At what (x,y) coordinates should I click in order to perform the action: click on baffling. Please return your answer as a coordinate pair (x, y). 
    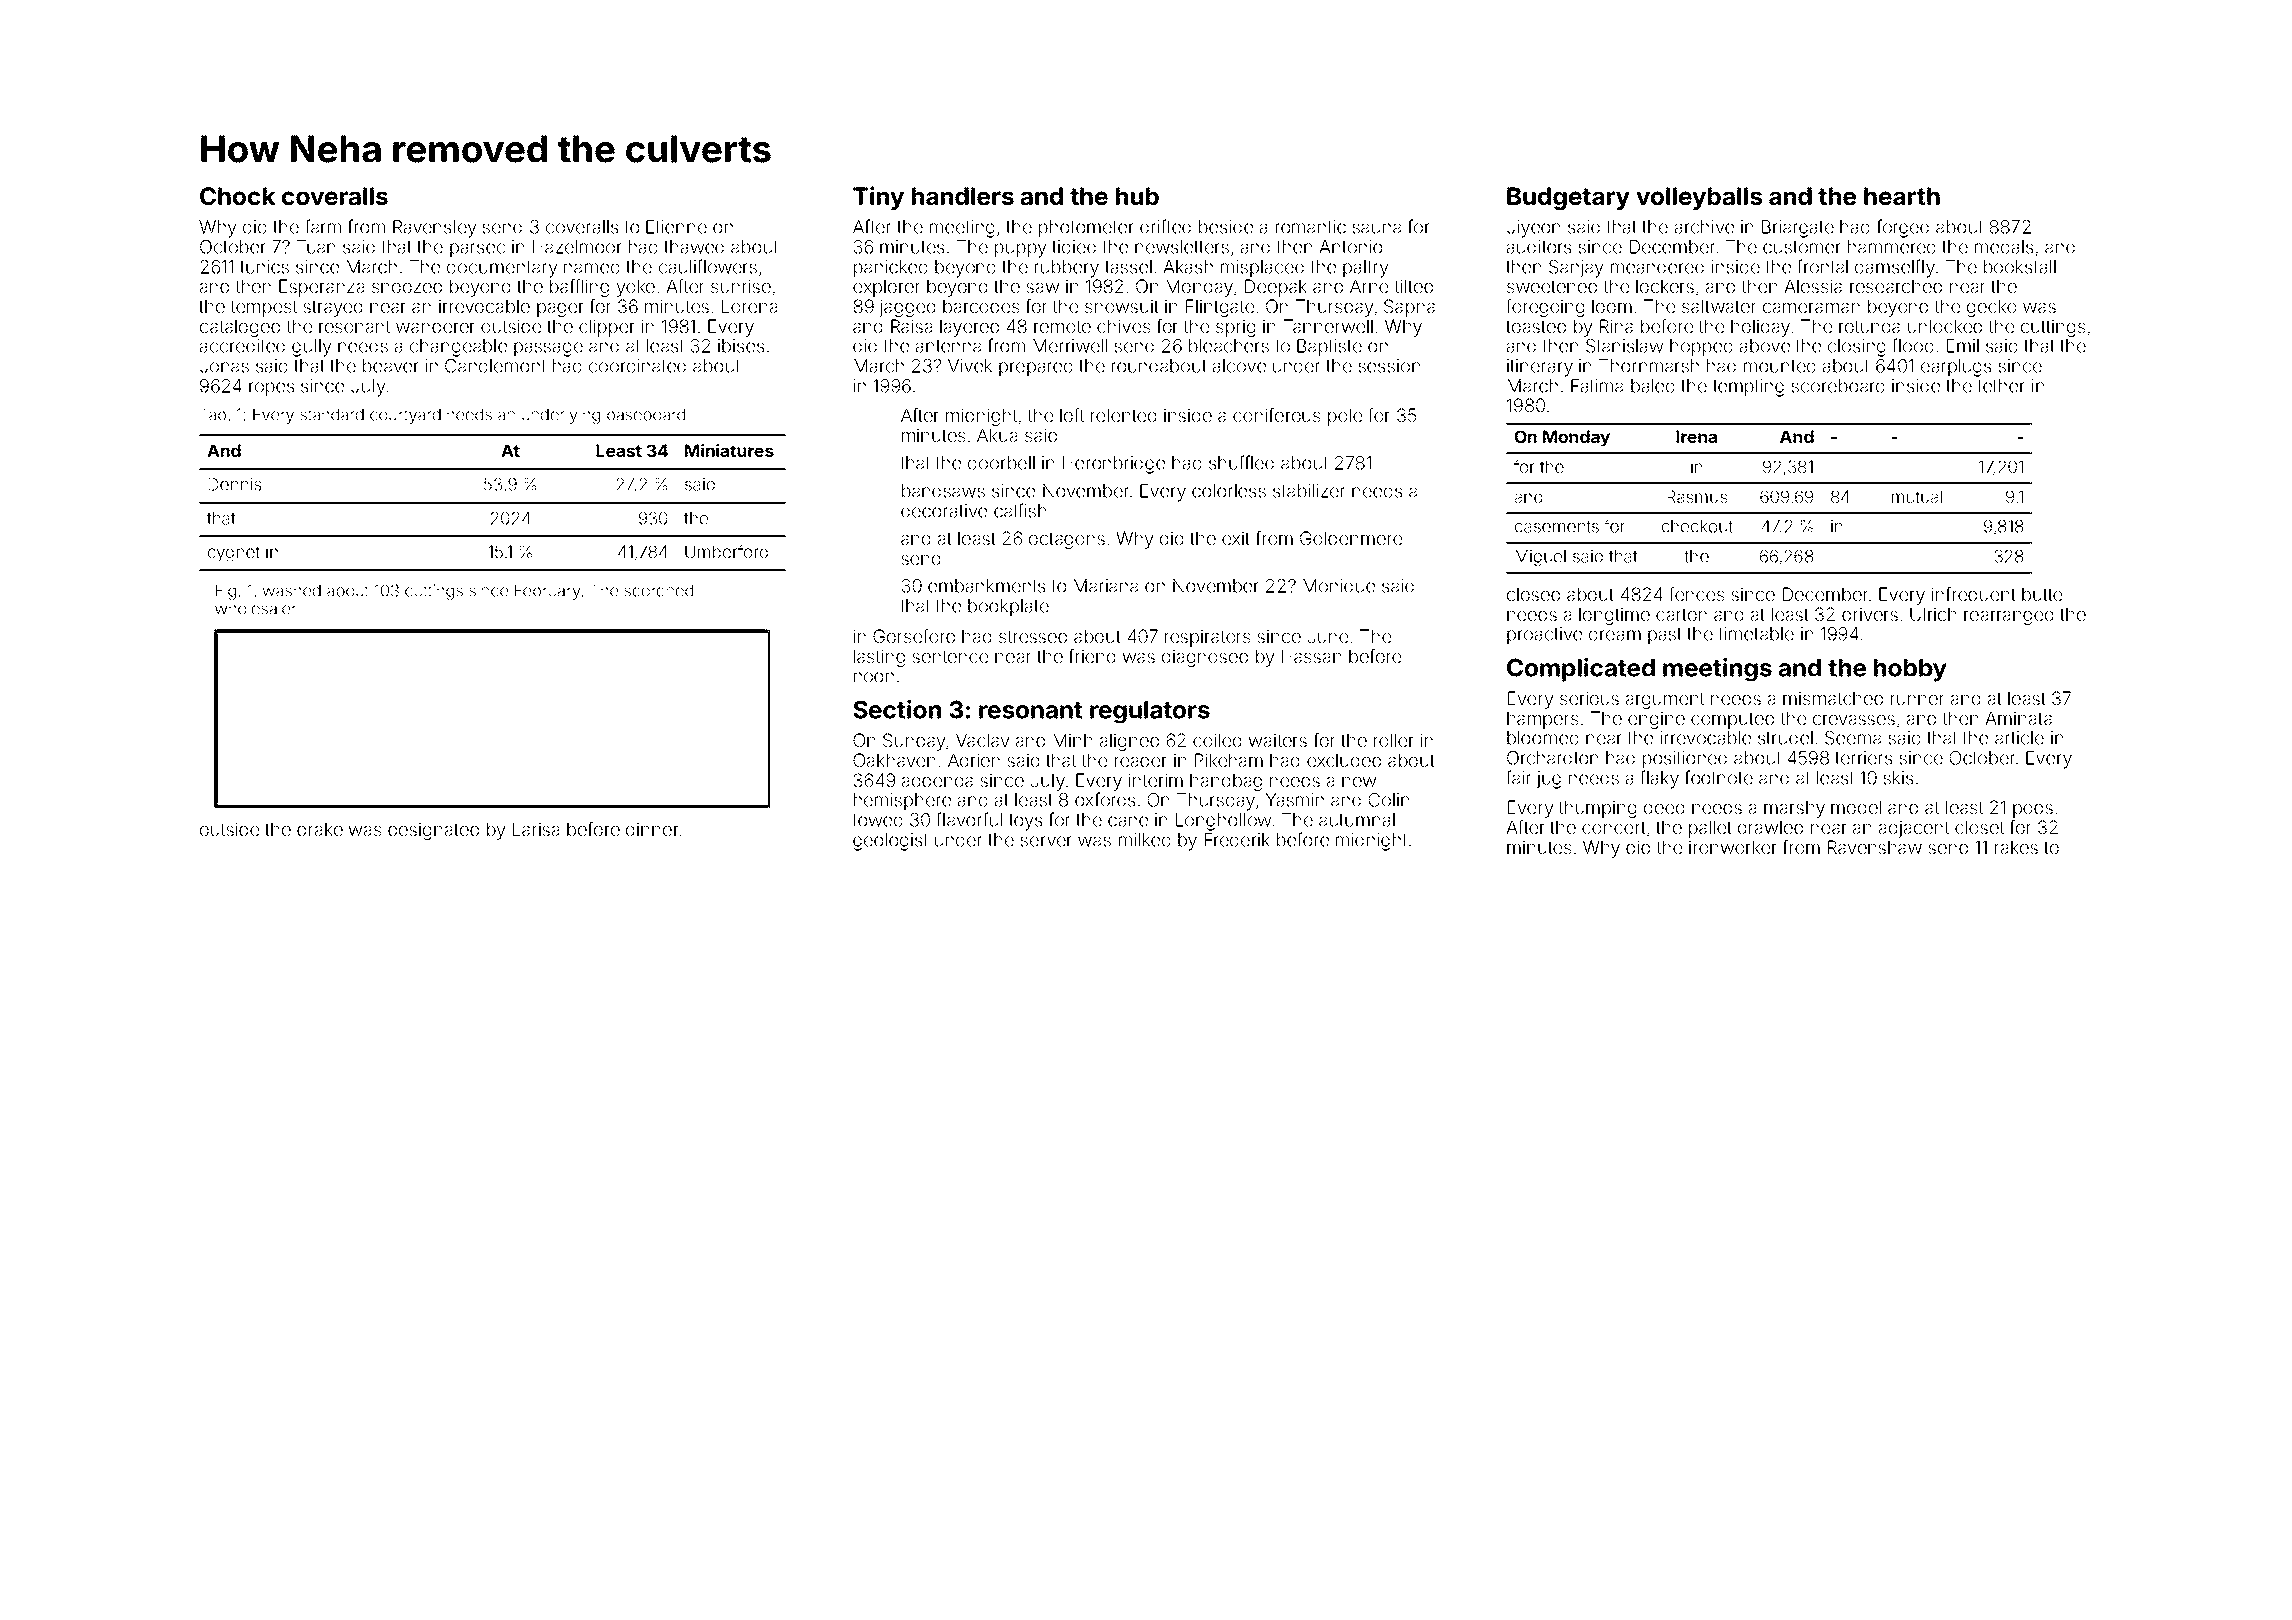
    Looking at the image, I should click on (579, 288).
